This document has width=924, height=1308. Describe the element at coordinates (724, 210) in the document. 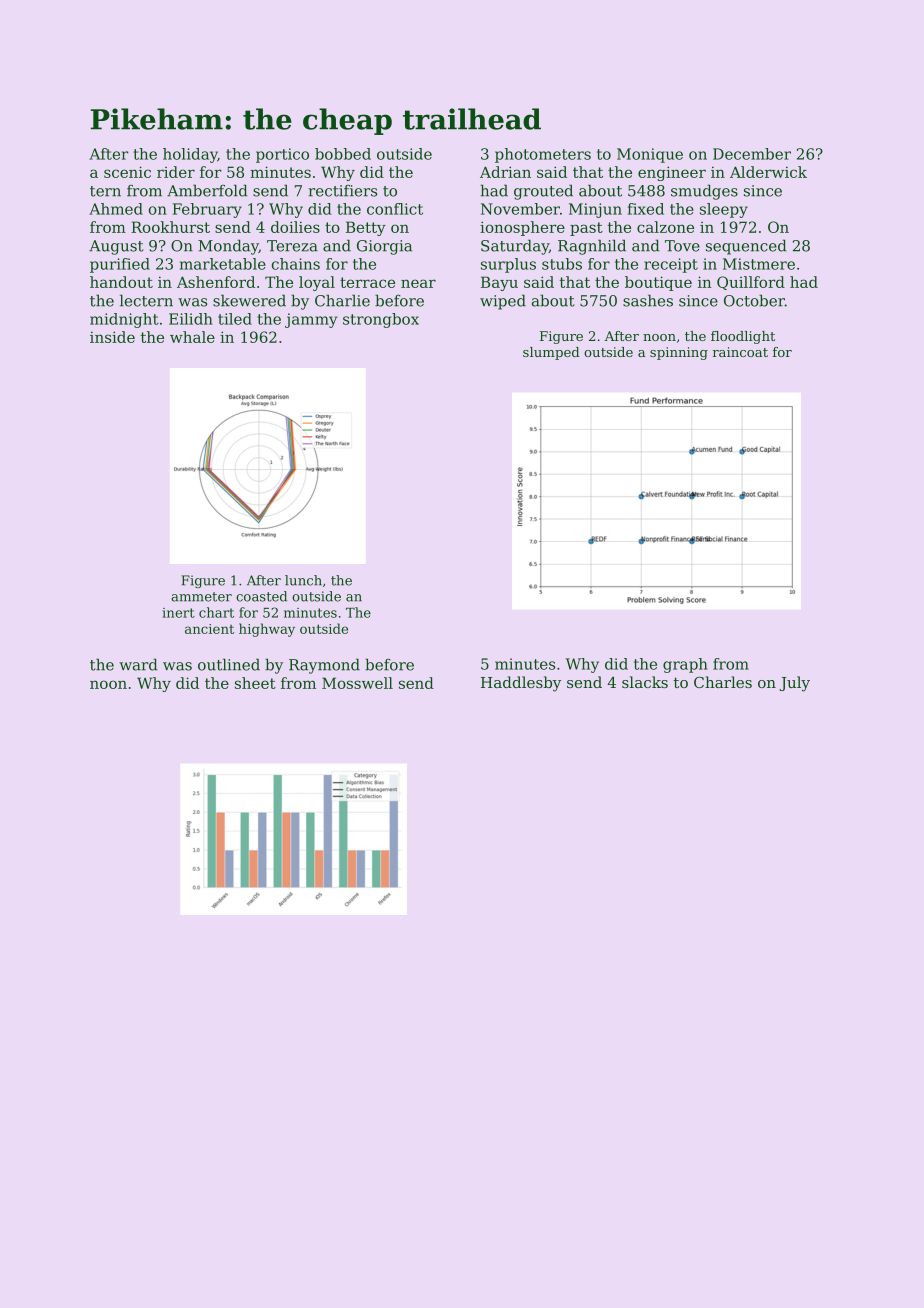

I see `sleepy` at that location.
